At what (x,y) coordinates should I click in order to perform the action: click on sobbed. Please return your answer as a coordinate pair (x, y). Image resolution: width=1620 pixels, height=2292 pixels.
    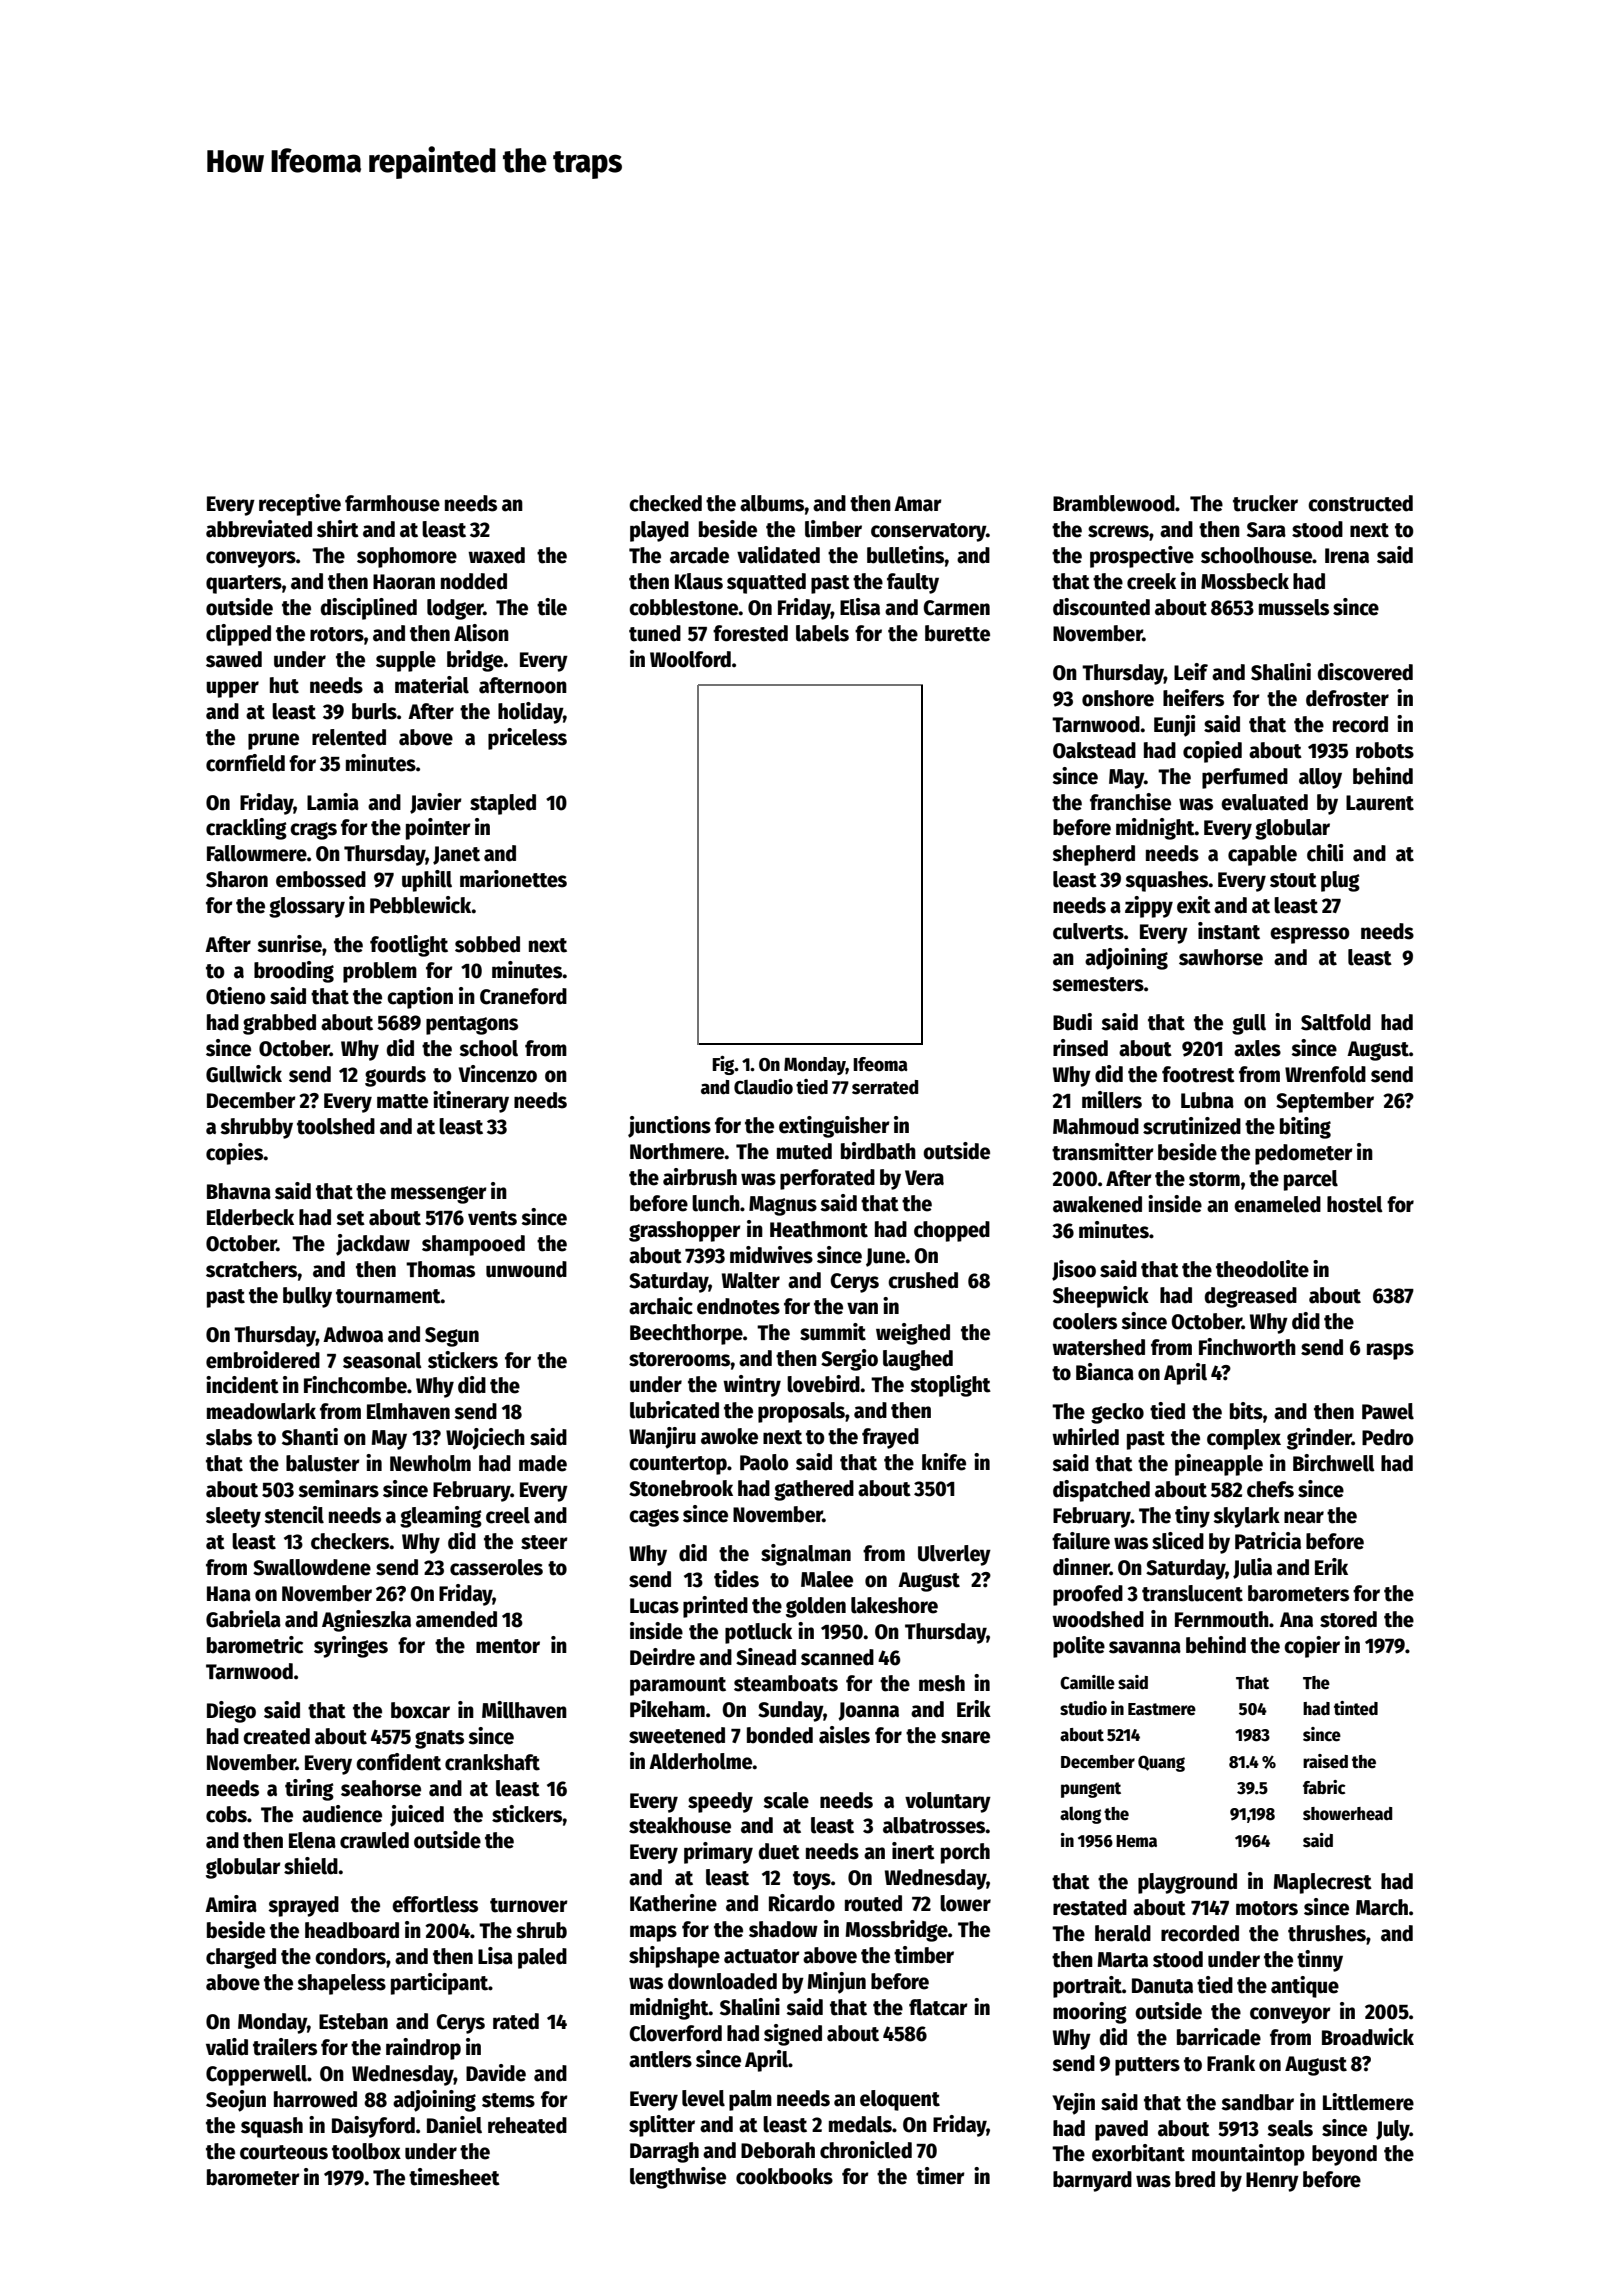
    Looking at the image, I should click on (487, 944).
